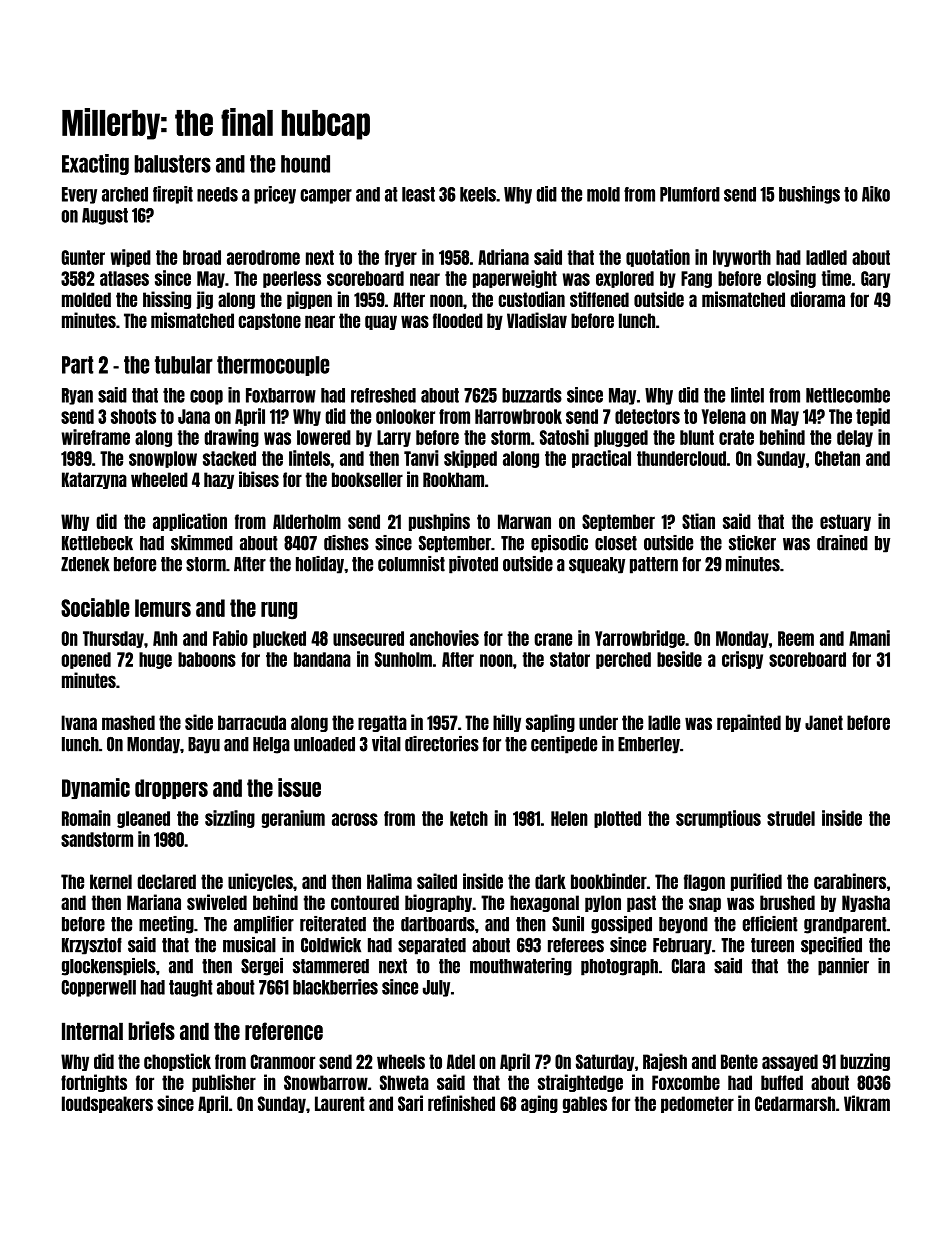 The height and width of the document is (1233, 952). What do you see at coordinates (177, 1062) in the document?
I see `chopstick` at bounding box center [177, 1062].
